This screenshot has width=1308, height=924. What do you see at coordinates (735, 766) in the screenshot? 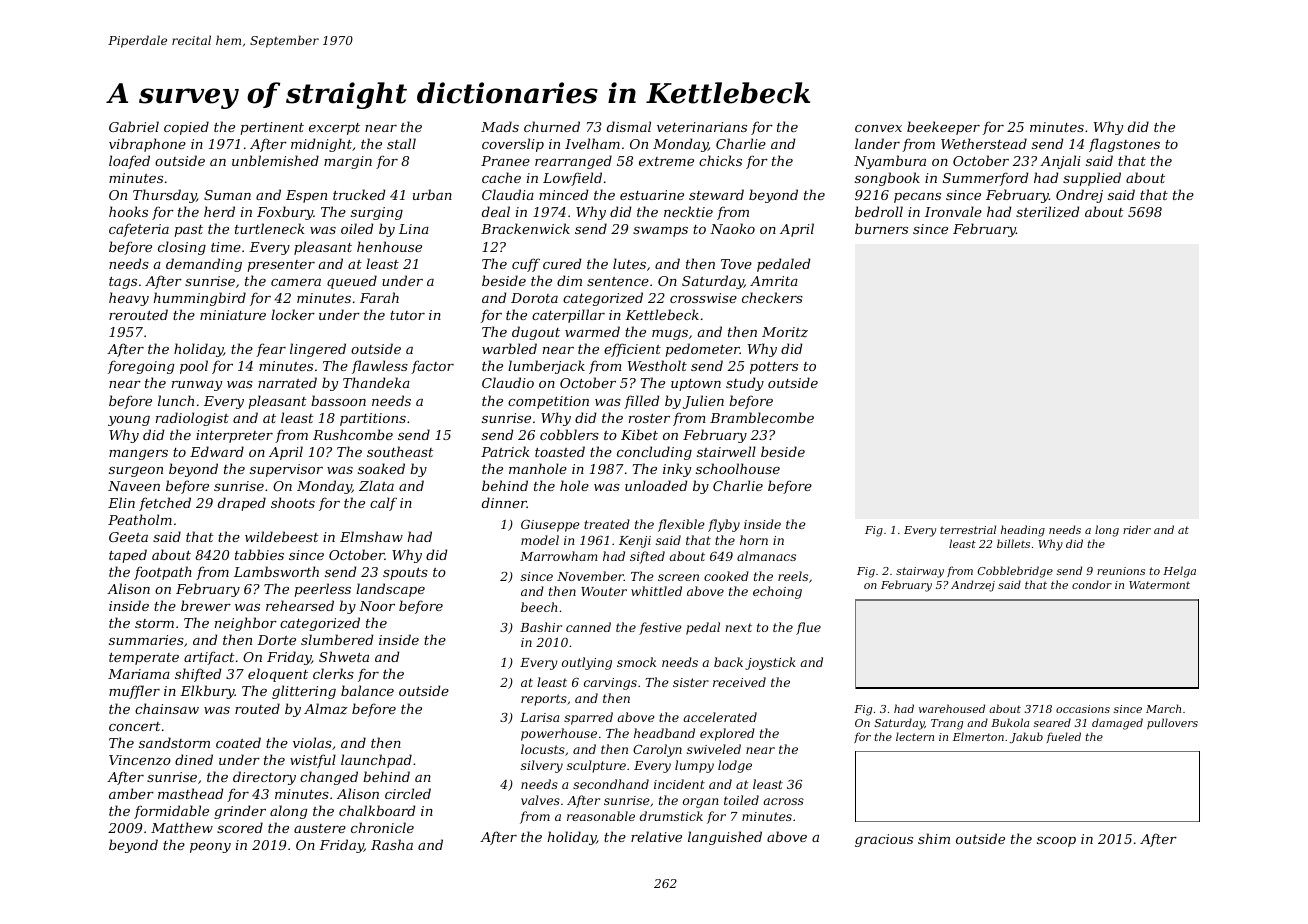
I see `lodge` at bounding box center [735, 766].
